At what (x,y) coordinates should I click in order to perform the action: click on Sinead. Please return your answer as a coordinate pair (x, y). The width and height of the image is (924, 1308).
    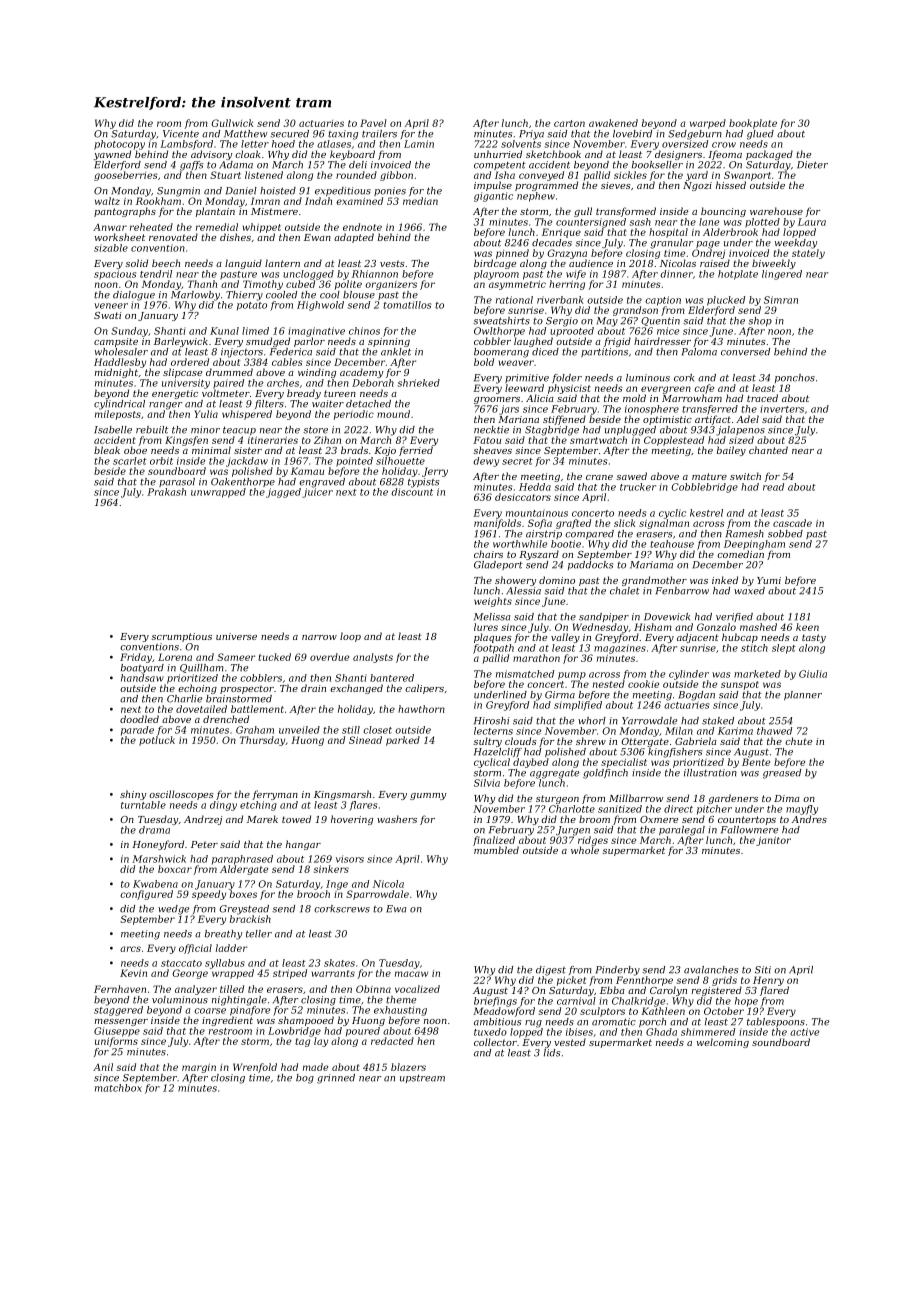
    Looking at the image, I should click on (365, 740).
